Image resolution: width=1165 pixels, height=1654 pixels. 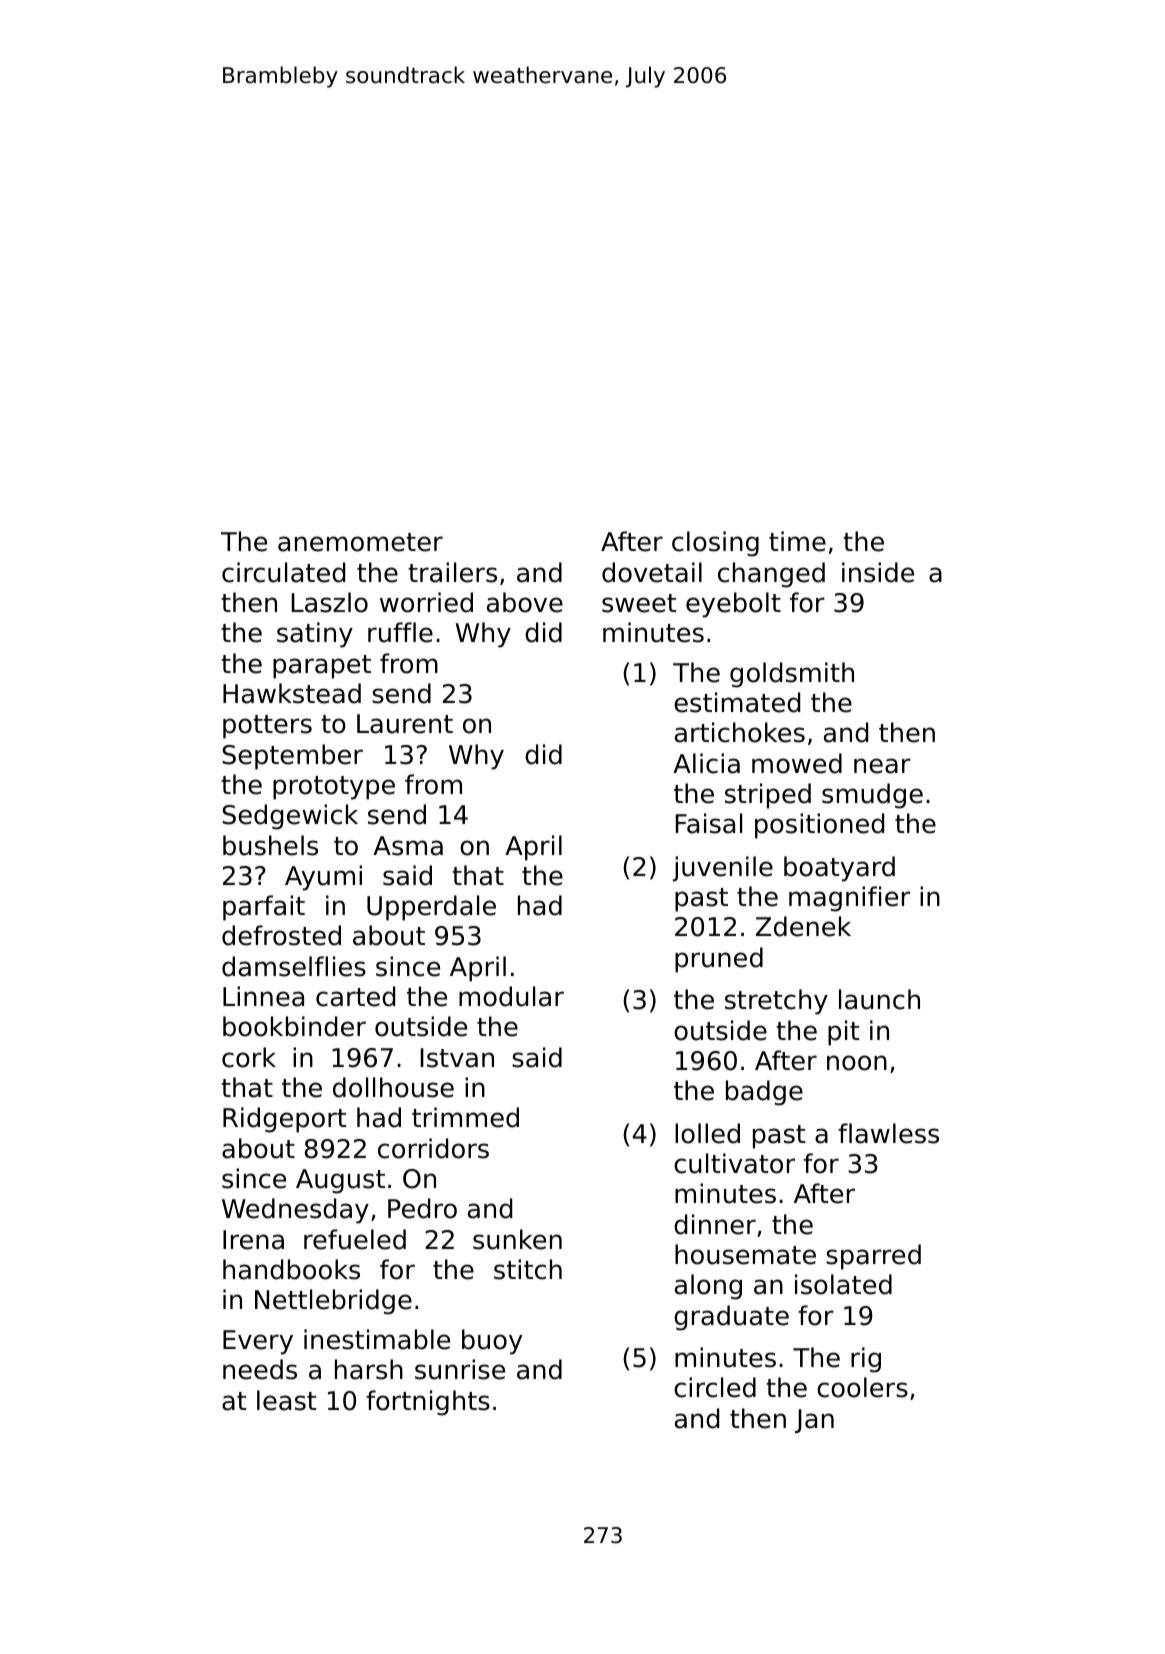 I want to click on isolated, so click(x=843, y=1284).
